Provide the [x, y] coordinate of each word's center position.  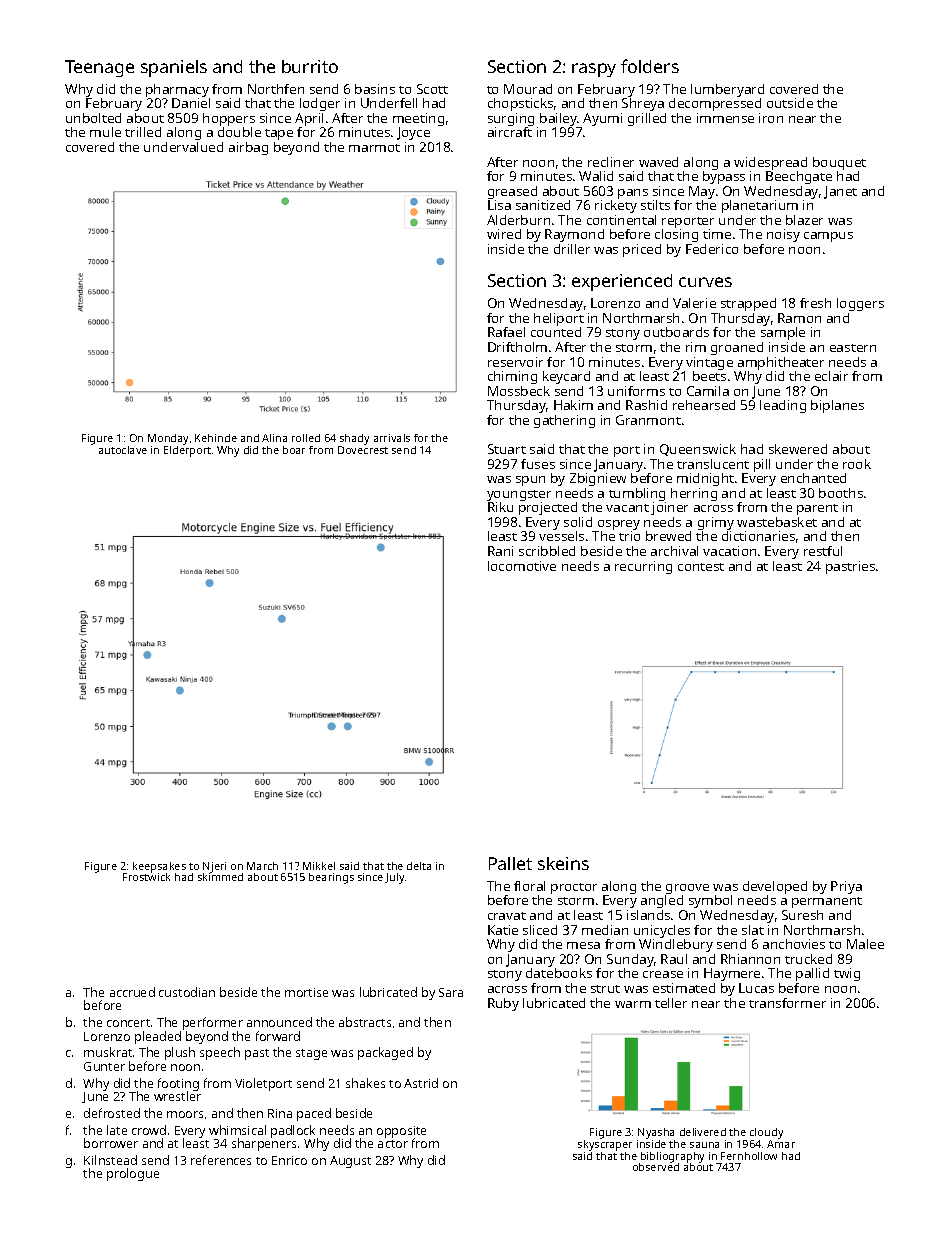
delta [419, 866]
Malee [865, 944]
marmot [374, 148]
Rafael [506, 332]
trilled [143, 132]
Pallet [510, 863]
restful [823, 551]
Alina [274, 438]
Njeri [214, 867]
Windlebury [676, 945]
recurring [643, 567]
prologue [133, 1174]
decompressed [715, 104]
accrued [132, 992]
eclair [831, 376]
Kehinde [216, 438]
